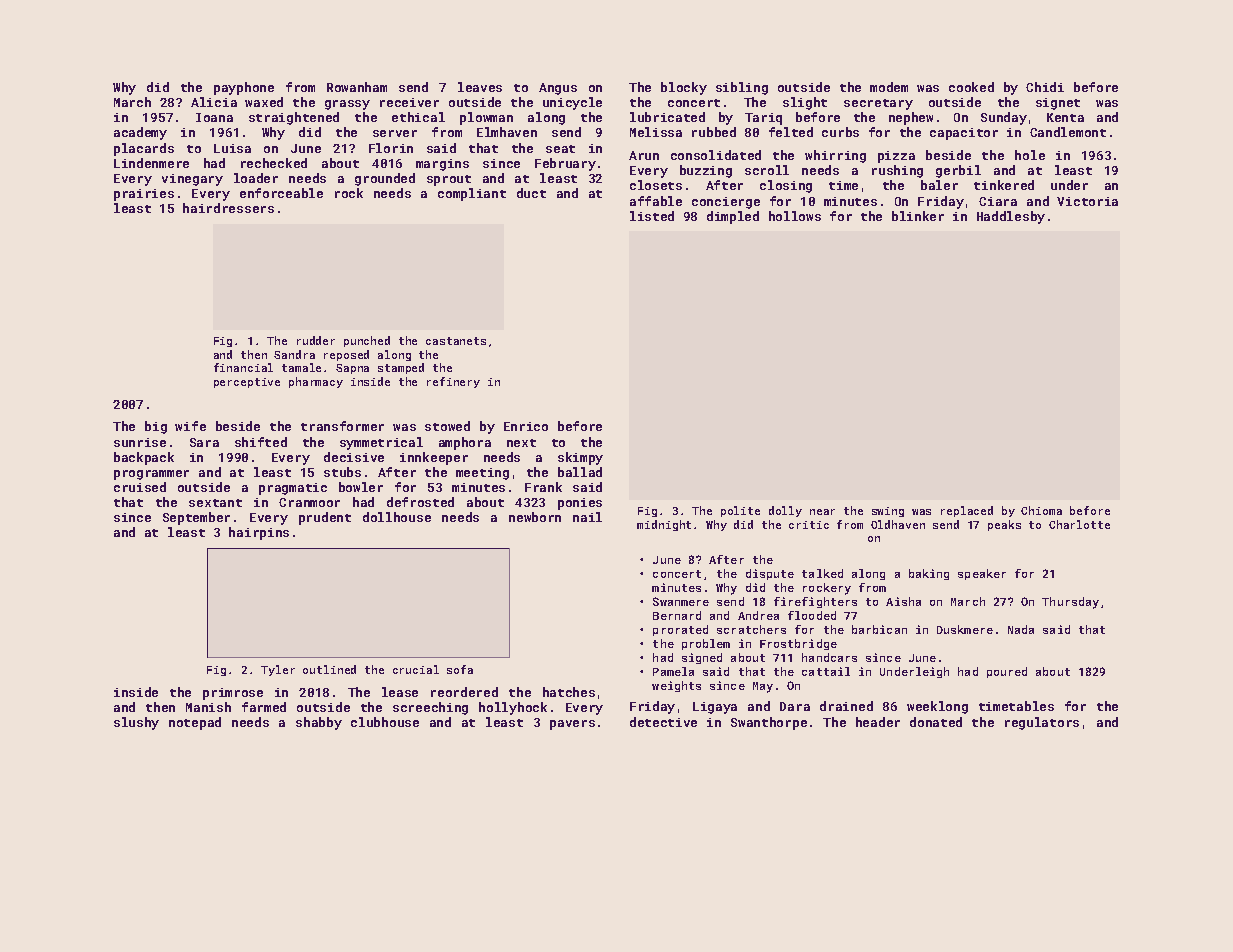 The height and width of the image is (952, 1233). What do you see at coordinates (889, 87) in the image?
I see `modem` at bounding box center [889, 87].
